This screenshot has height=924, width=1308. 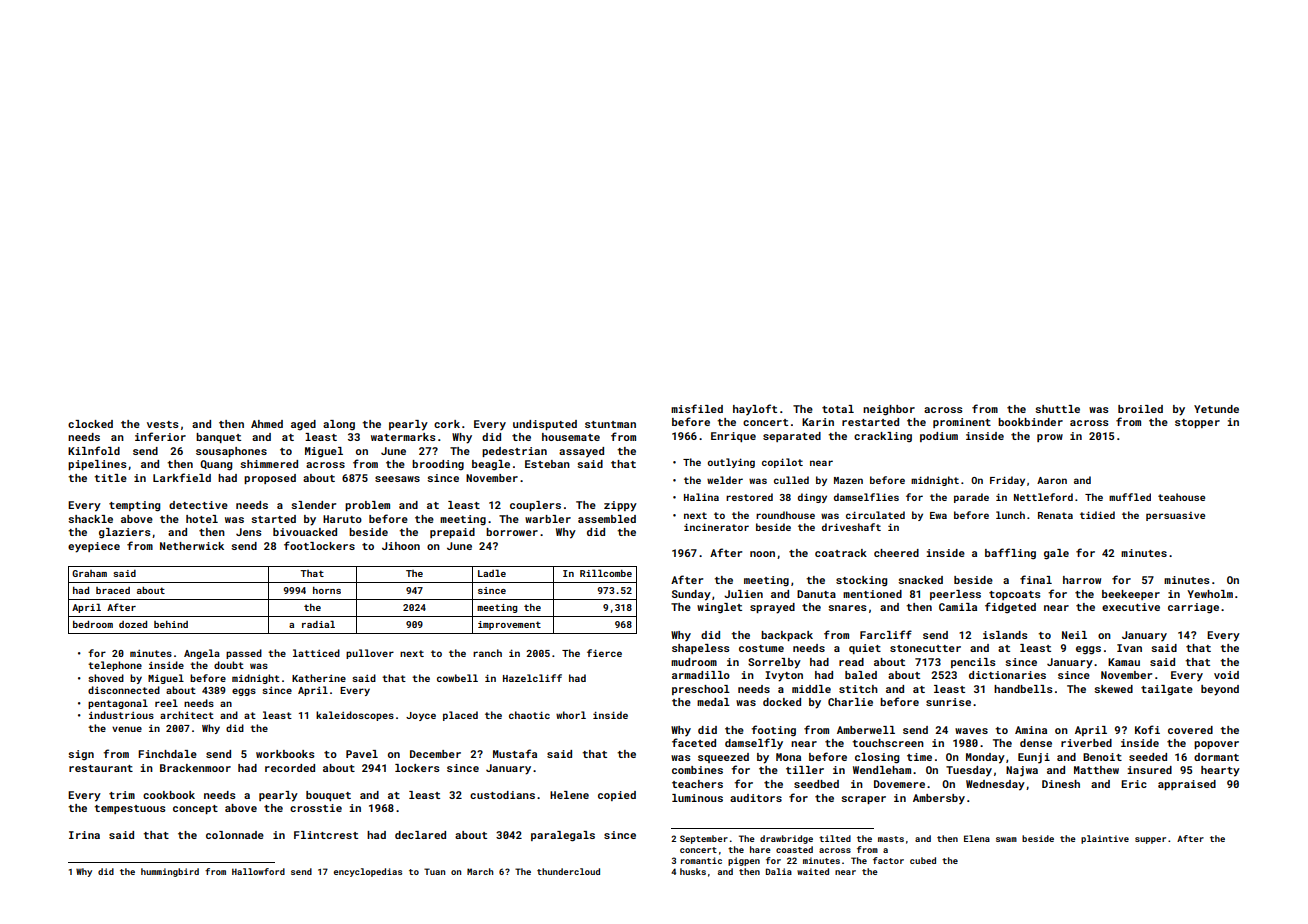 What do you see at coordinates (1129, 648) in the screenshot?
I see `Ivan` at bounding box center [1129, 648].
